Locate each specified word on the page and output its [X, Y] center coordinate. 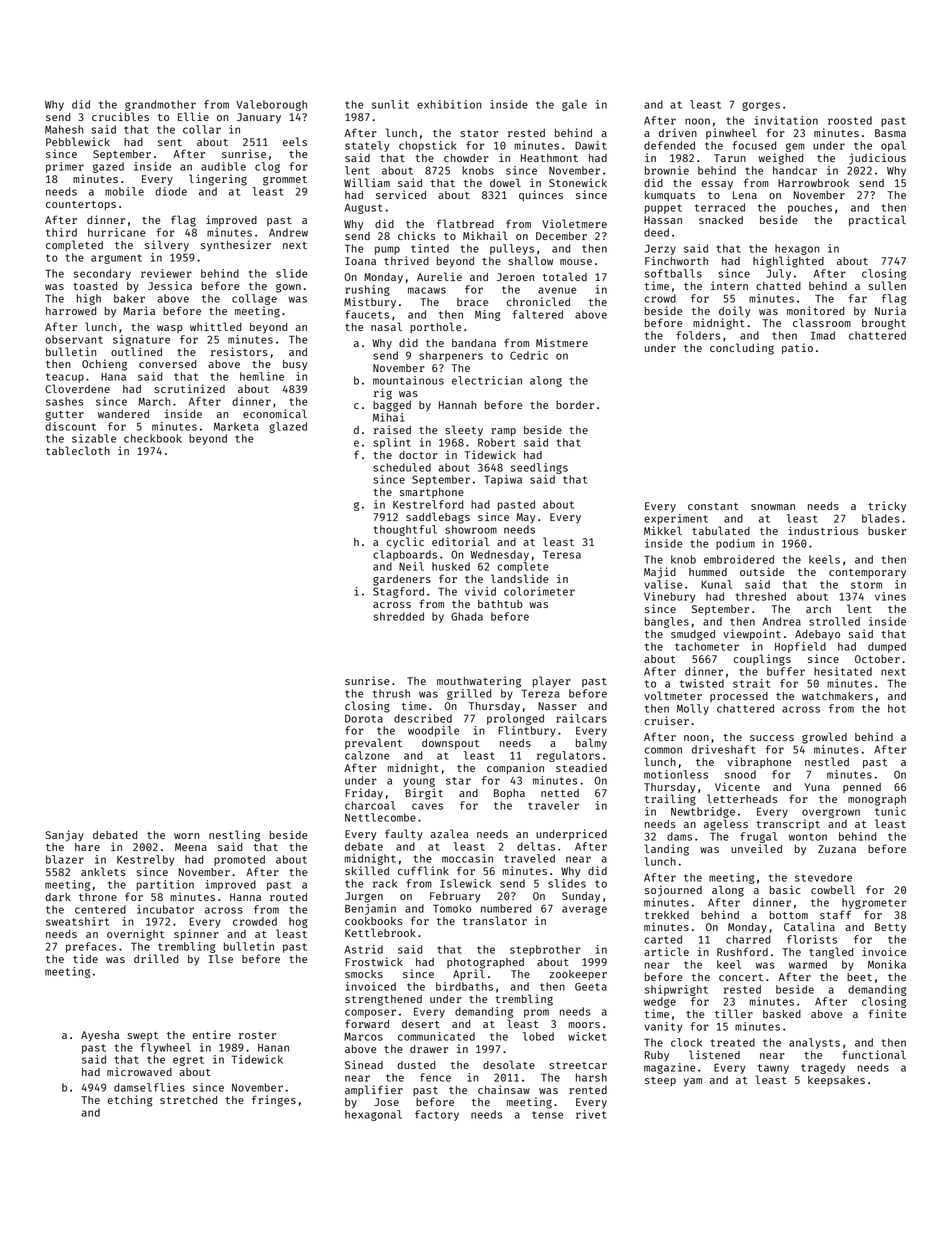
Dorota [364, 718]
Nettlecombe [380, 817]
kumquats [670, 196]
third [61, 232]
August [363, 209]
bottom [789, 915]
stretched [188, 1100]
